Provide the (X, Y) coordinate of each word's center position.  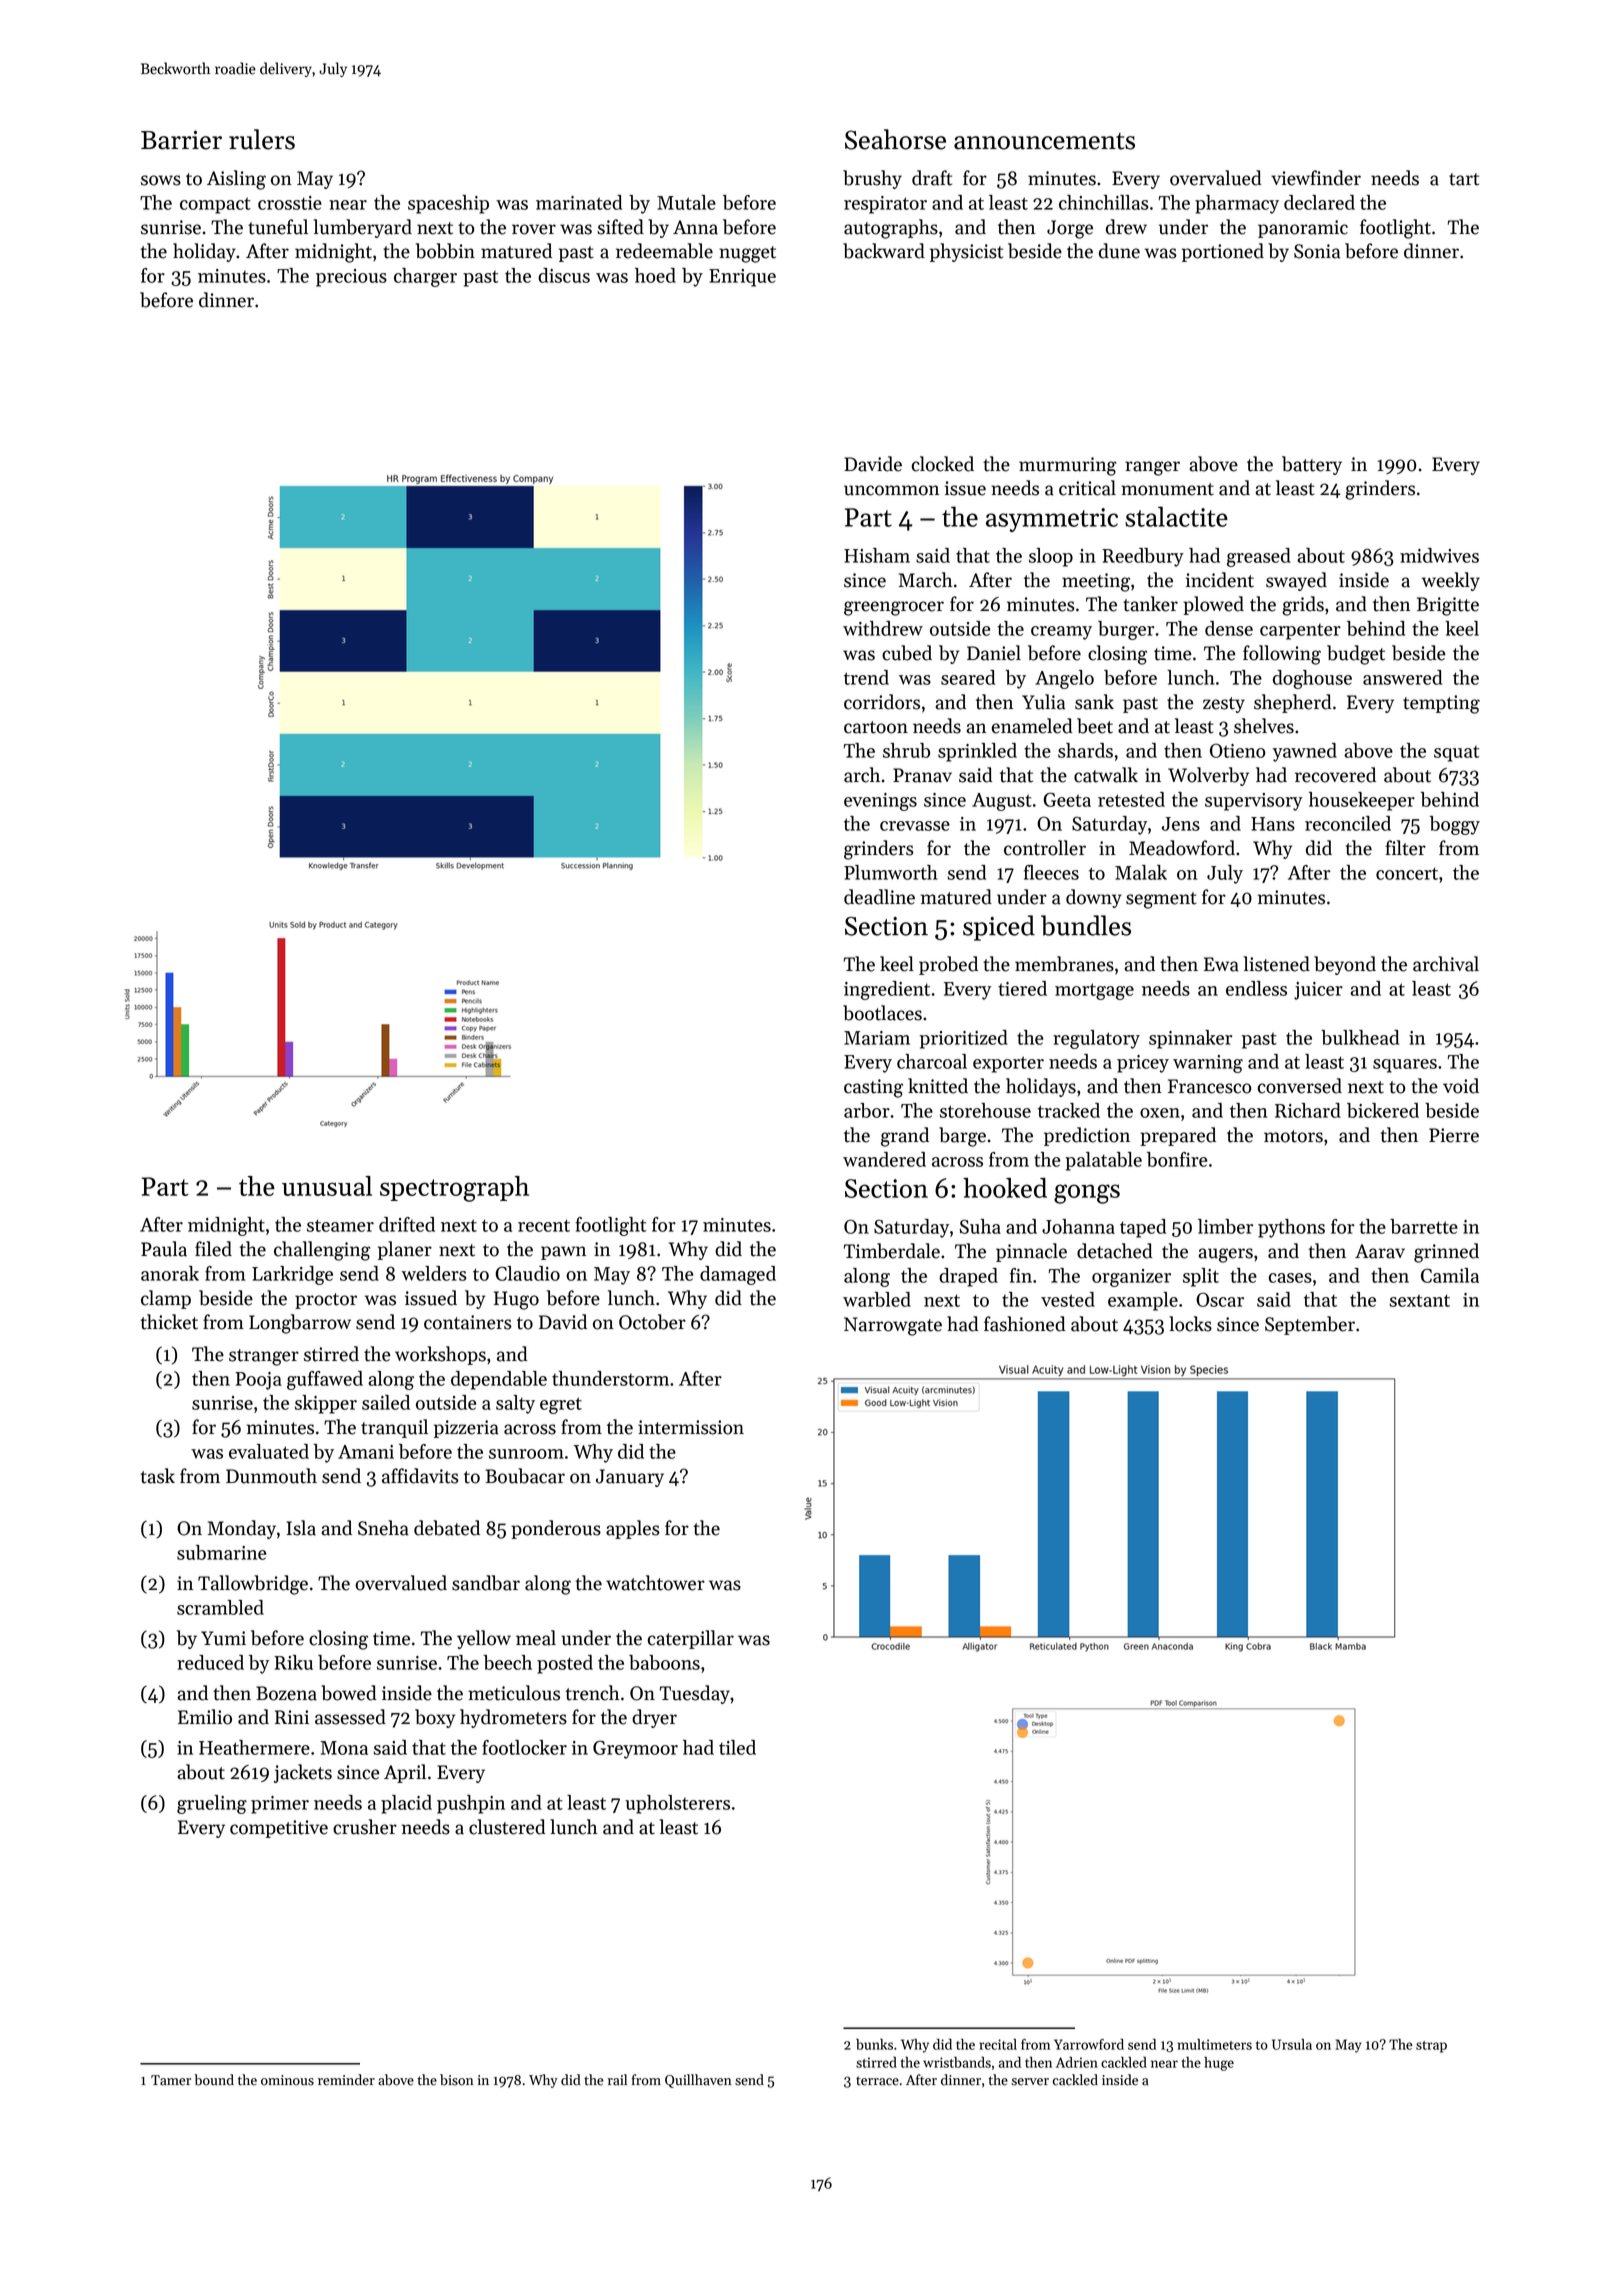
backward (884, 251)
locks (1190, 1324)
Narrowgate (893, 1326)
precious (351, 278)
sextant (1419, 1300)
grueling (212, 1804)
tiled (737, 1747)
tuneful (278, 227)
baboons (664, 1662)
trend (866, 677)
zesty (1224, 705)
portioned (1223, 252)
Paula (164, 1249)
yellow (484, 1639)
